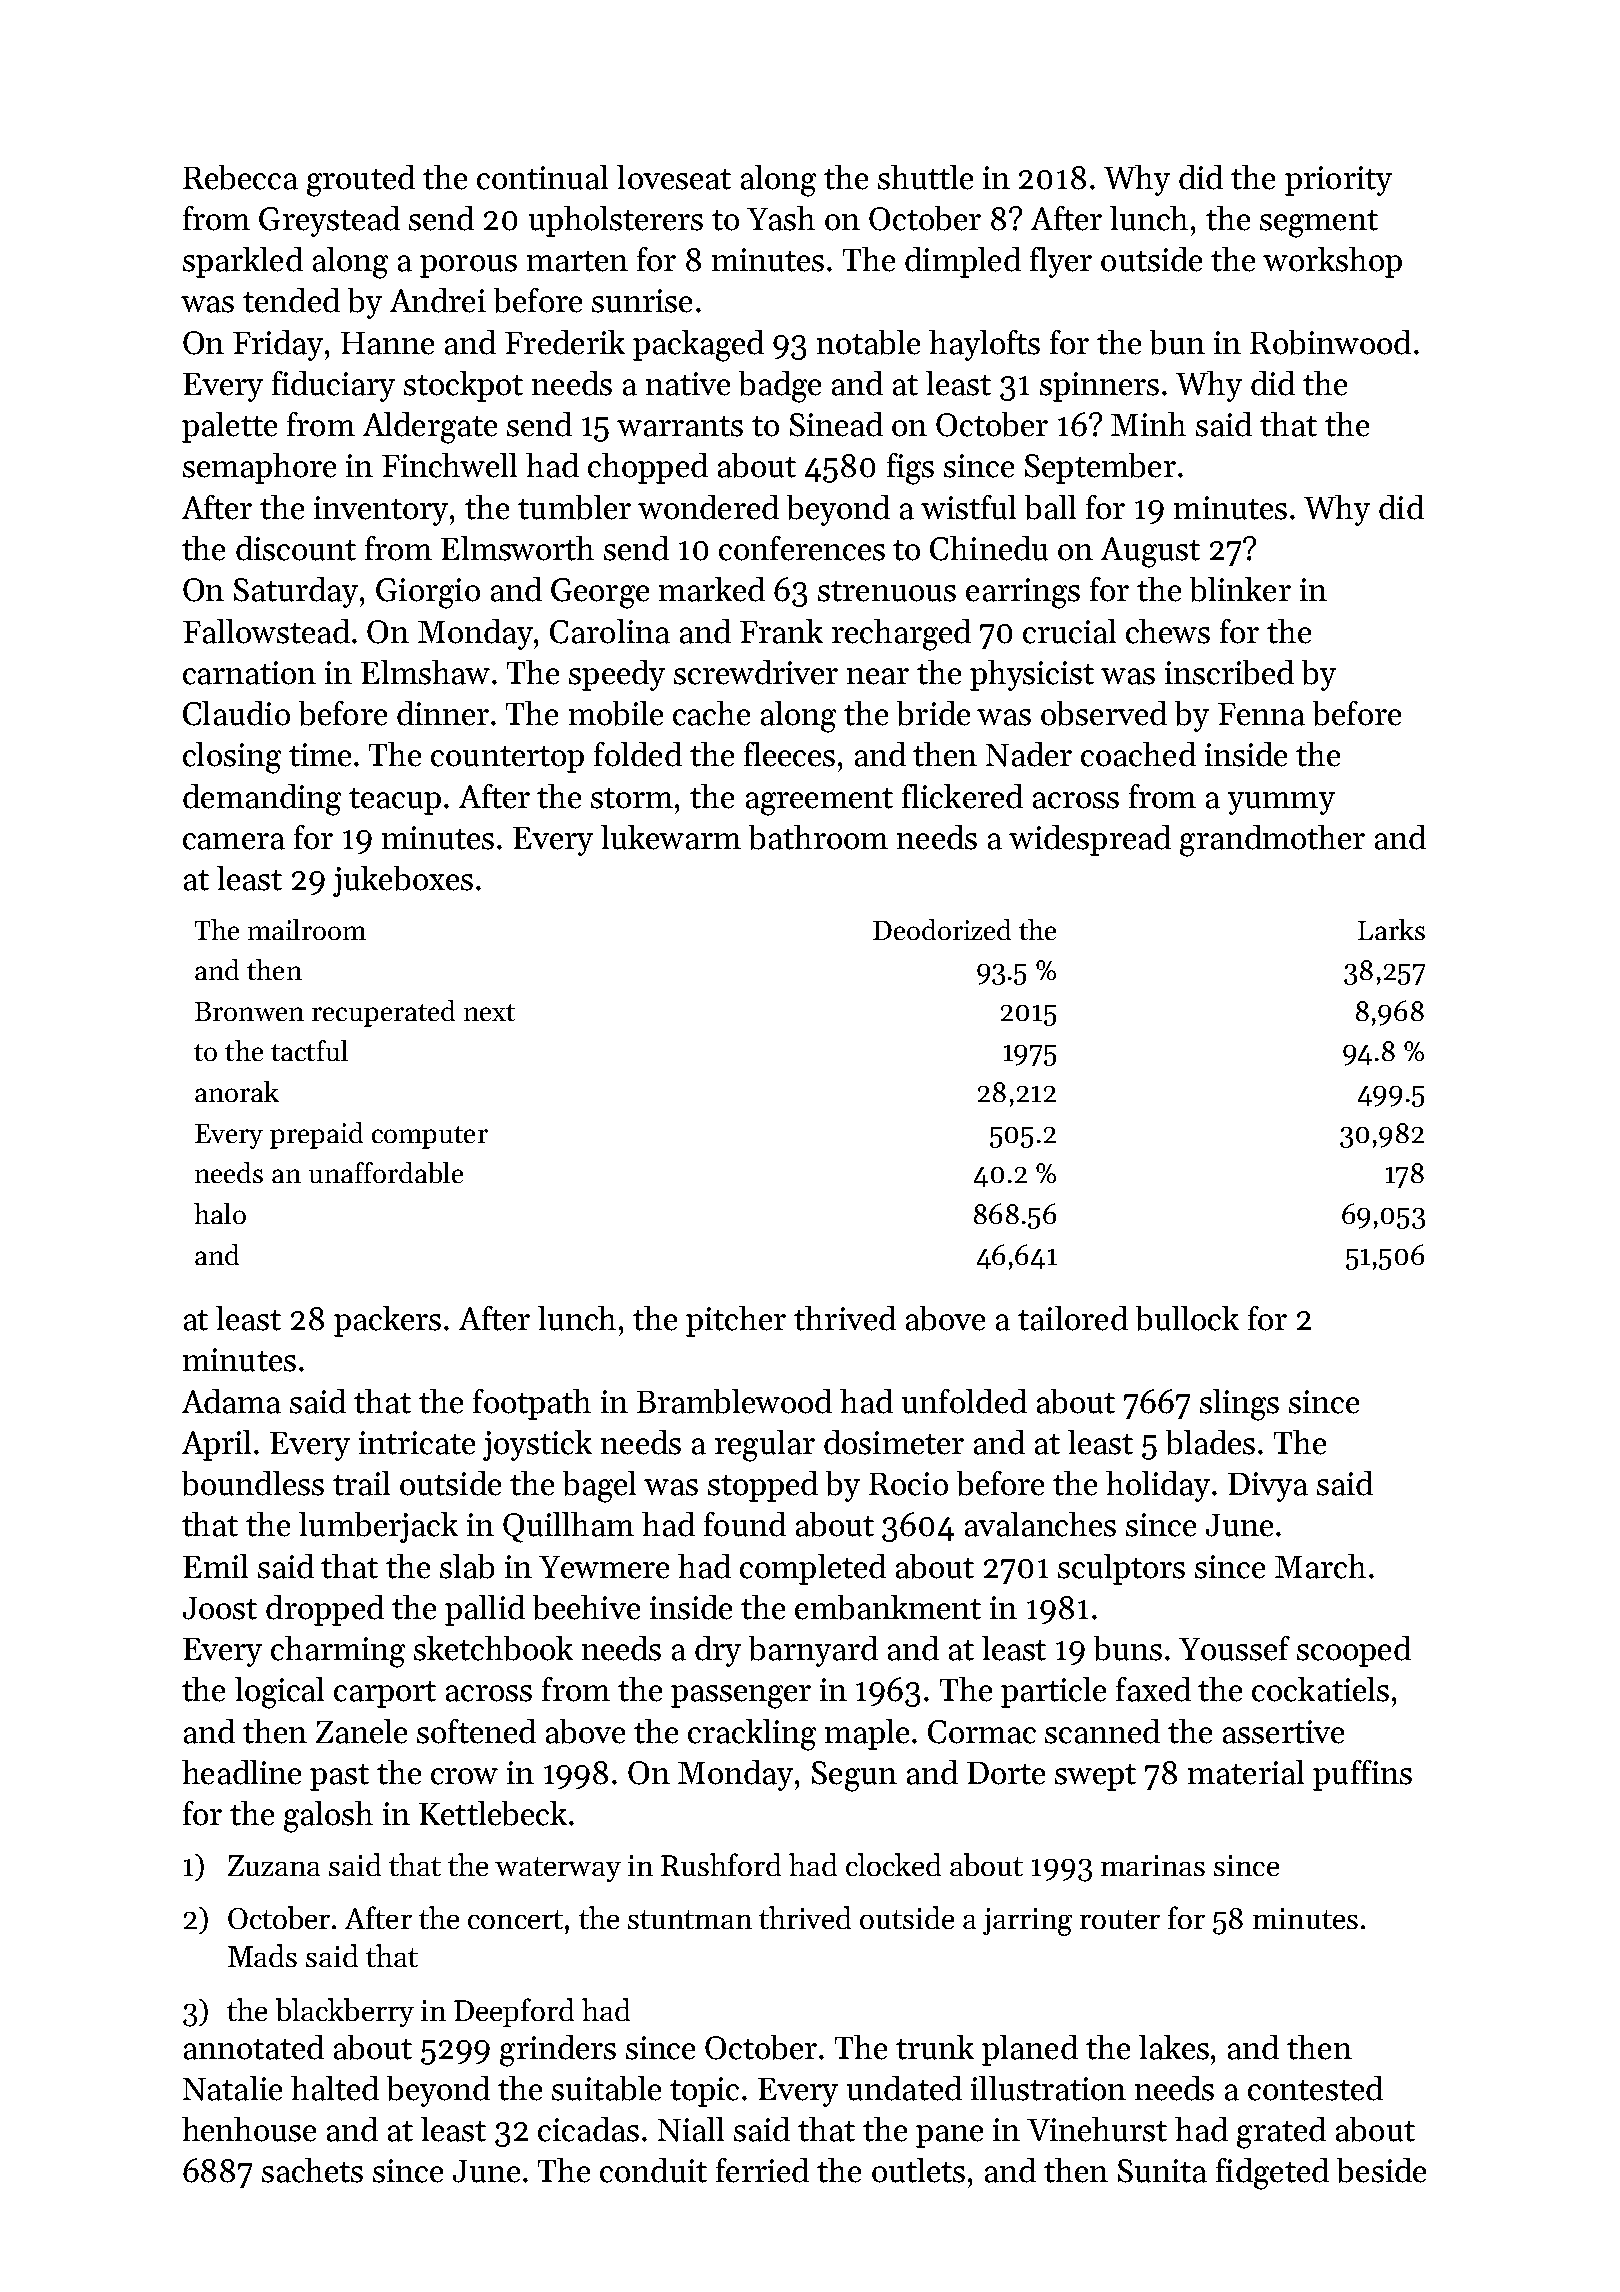  What do you see at coordinates (1391, 929) in the screenshot?
I see `Larks` at bounding box center [1391, 929].
